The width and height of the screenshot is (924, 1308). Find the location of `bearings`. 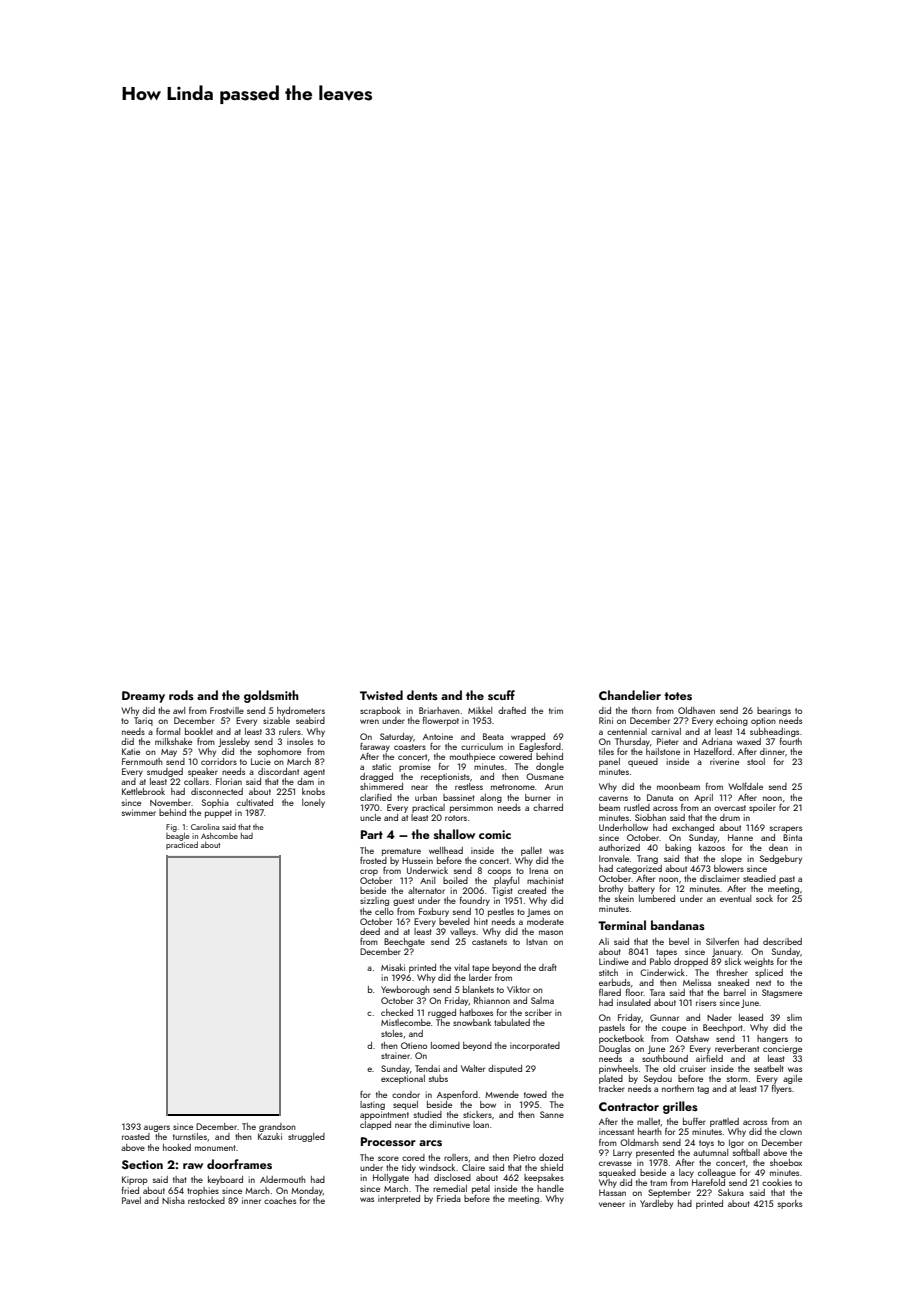

bearings is located at coordinates (774, 711).
